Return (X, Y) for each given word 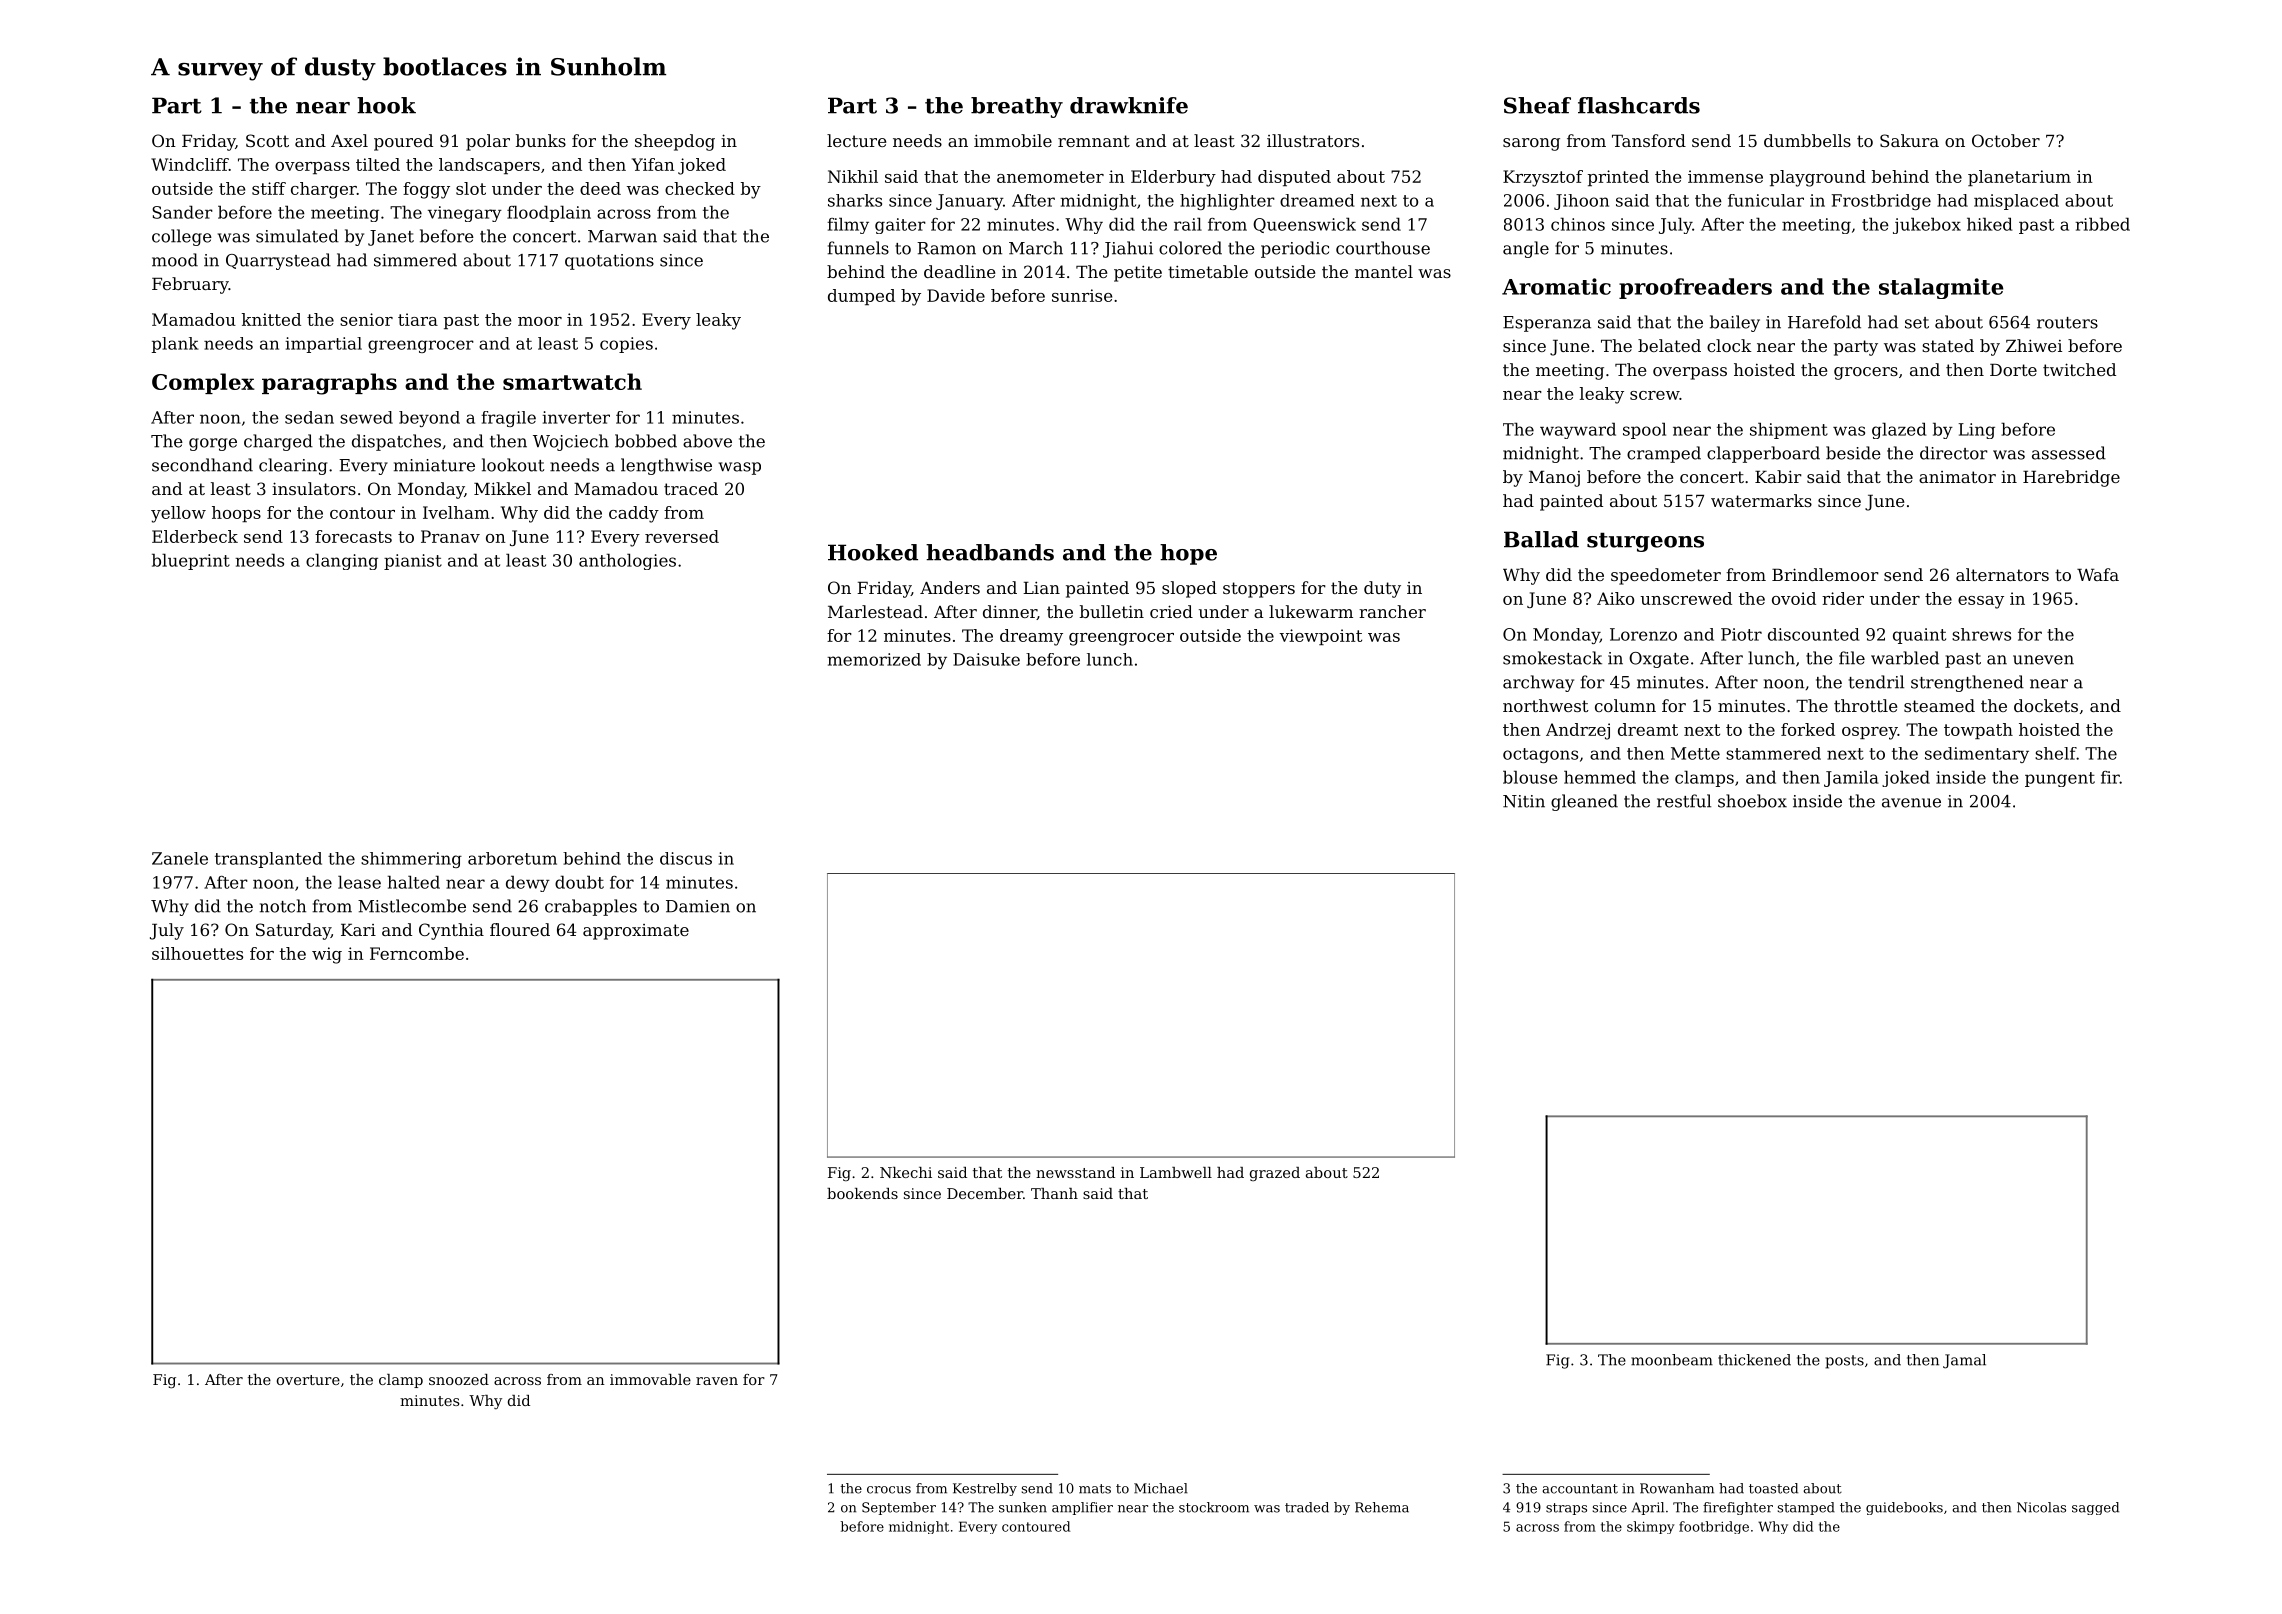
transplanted (268, 860)
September (899, 1508)
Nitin (1524, 801)
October (2006, 140)
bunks (541, 140)
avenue (1911, 803)
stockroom (1214, 1507)
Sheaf (1537, 105)
